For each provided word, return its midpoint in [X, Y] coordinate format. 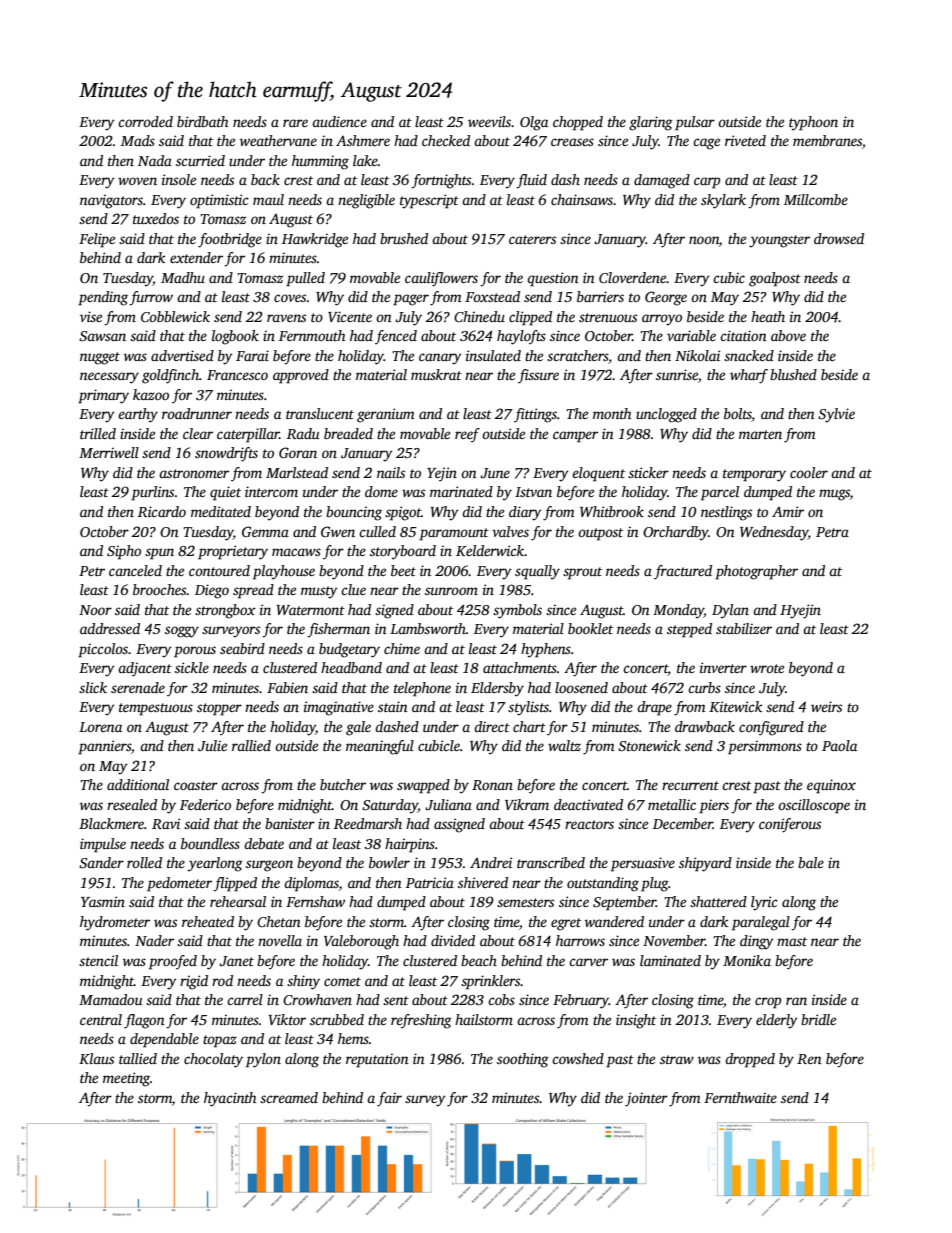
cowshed [578, 1058]
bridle [818, 1019]
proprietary [233, 552]
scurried [200, 160]
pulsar [695, 123]
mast [792, 941]
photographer [756, 572]
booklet [590, 628]
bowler [389, 862]
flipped [235, 884]
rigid [194, 982]
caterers [532, 239]
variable [691, 335]
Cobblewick [175, 316]
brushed [404, 238]
